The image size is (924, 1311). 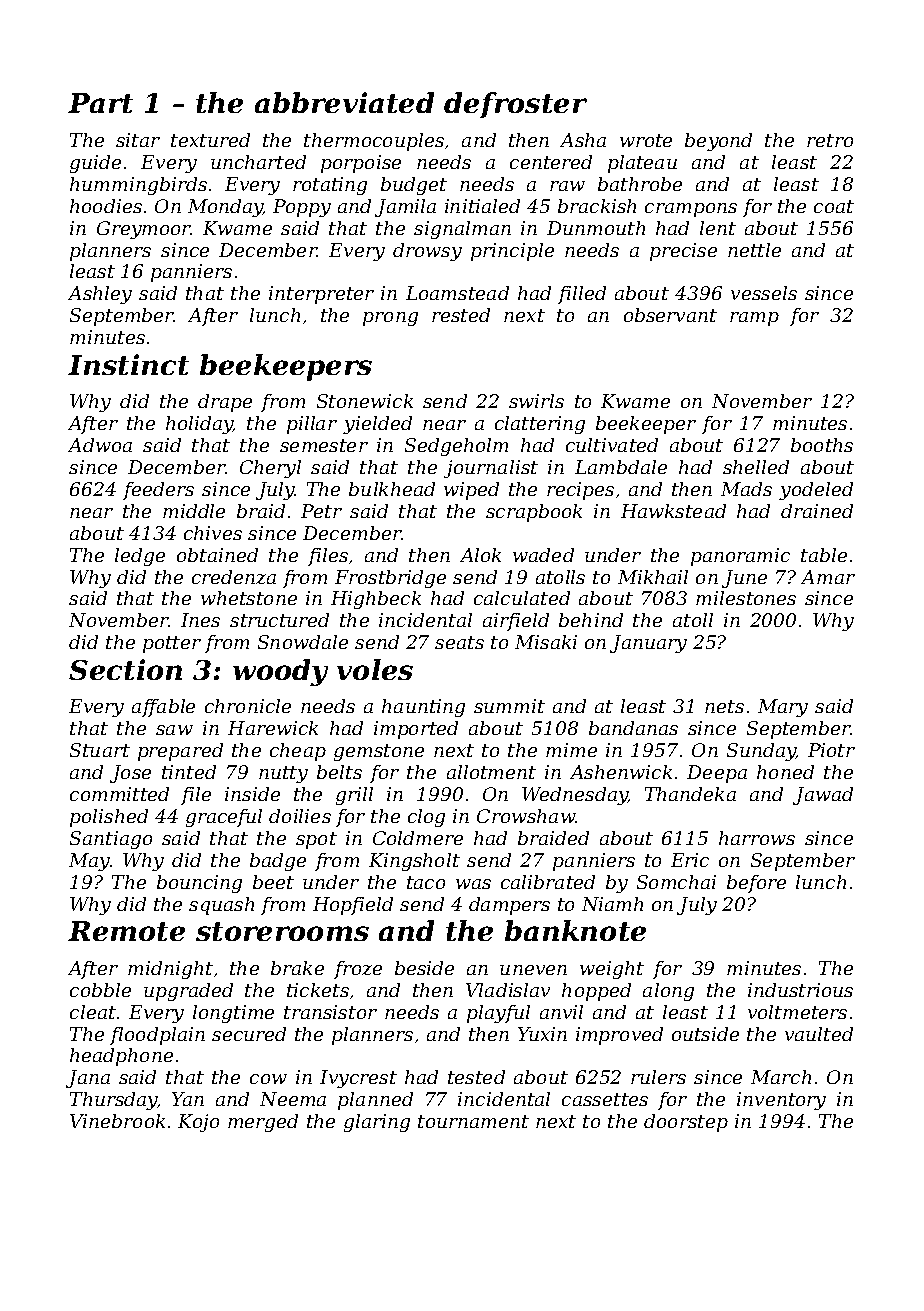 I want to click on journalist, so click(x=491, y=469).
